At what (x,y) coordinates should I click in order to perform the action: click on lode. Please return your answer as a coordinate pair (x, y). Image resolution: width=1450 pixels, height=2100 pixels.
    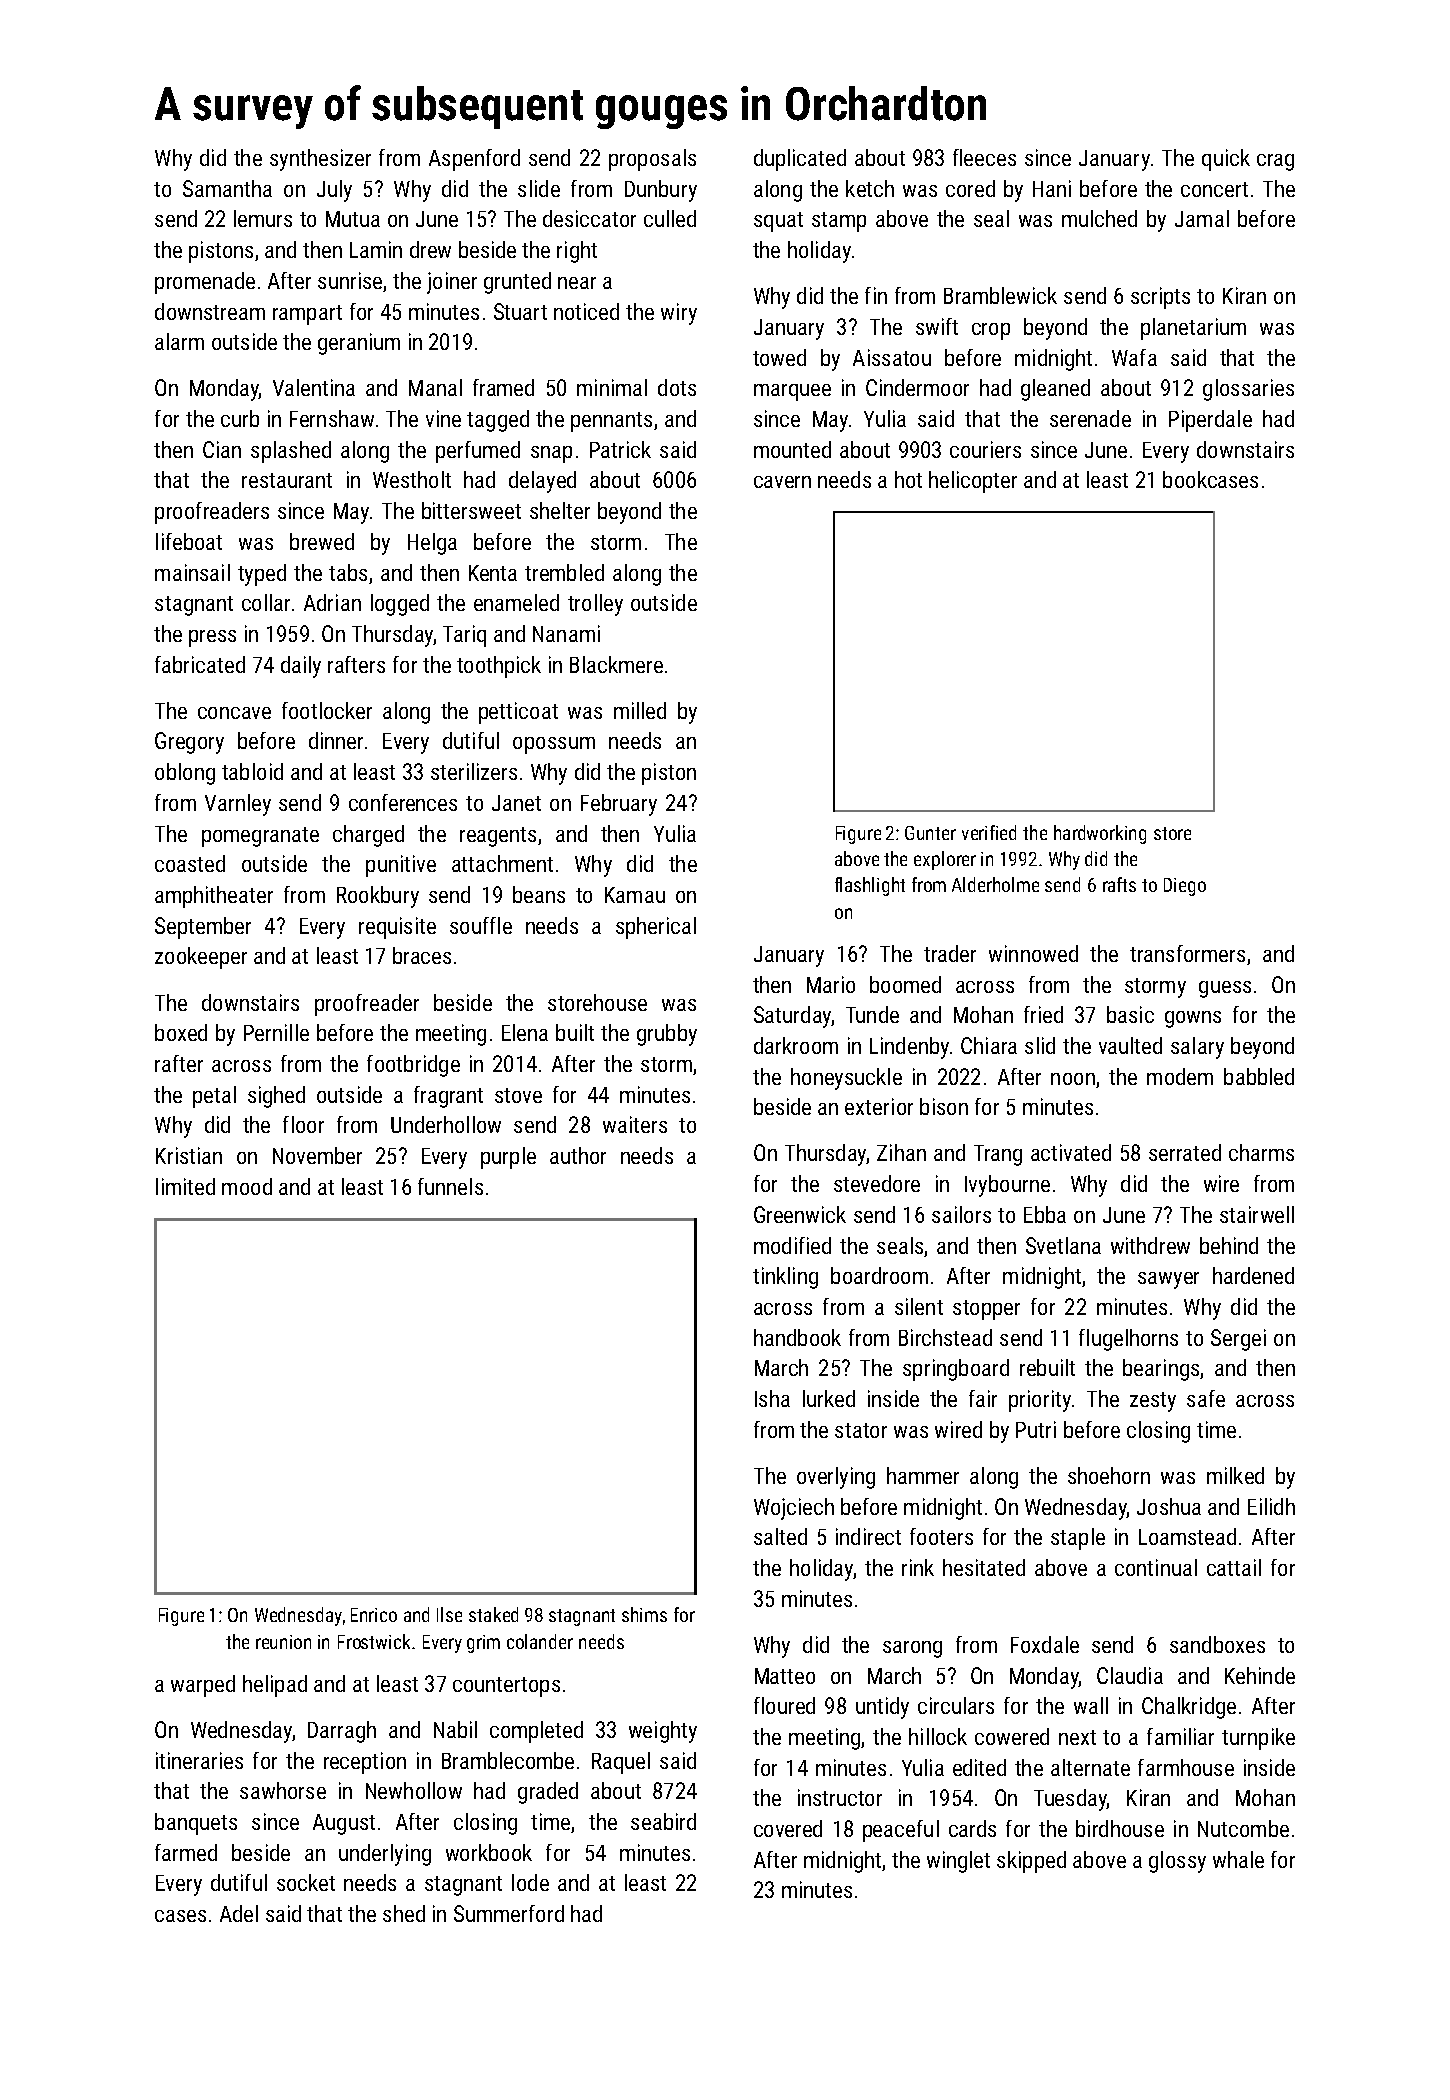
    Looking at the image, I should click on (530, 1882).
